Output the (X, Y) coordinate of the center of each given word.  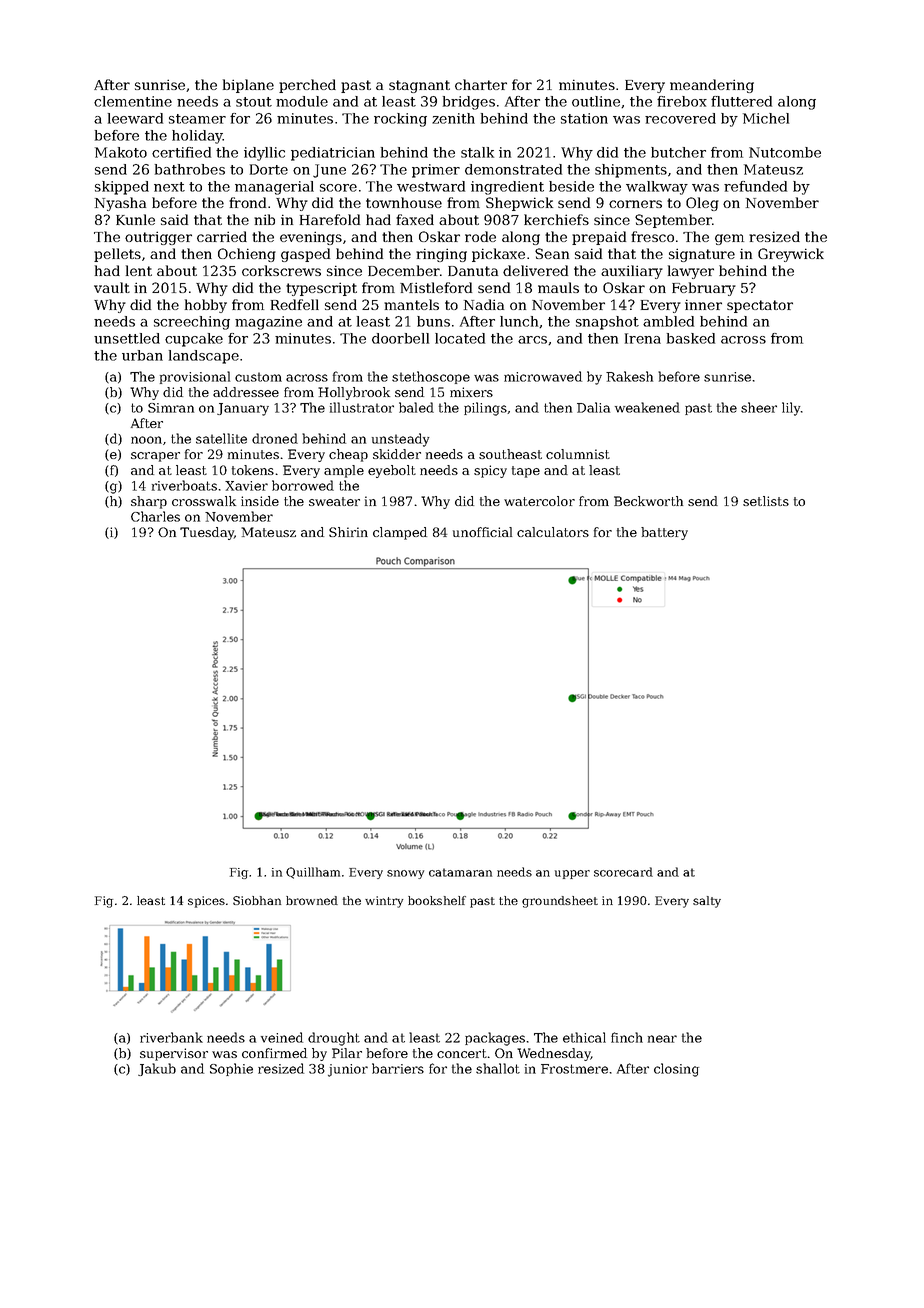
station (584, 118)
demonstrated (513, 169)
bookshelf (437, 900)
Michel (766, 118)
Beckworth (648, 501)
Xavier (246, 486)
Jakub (157, 1069)
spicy (490, 471)
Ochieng (247, 255)
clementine (133, 101)
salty (707, 902)
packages (495, 1039)
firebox (682, 101)
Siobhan (257, 900)
